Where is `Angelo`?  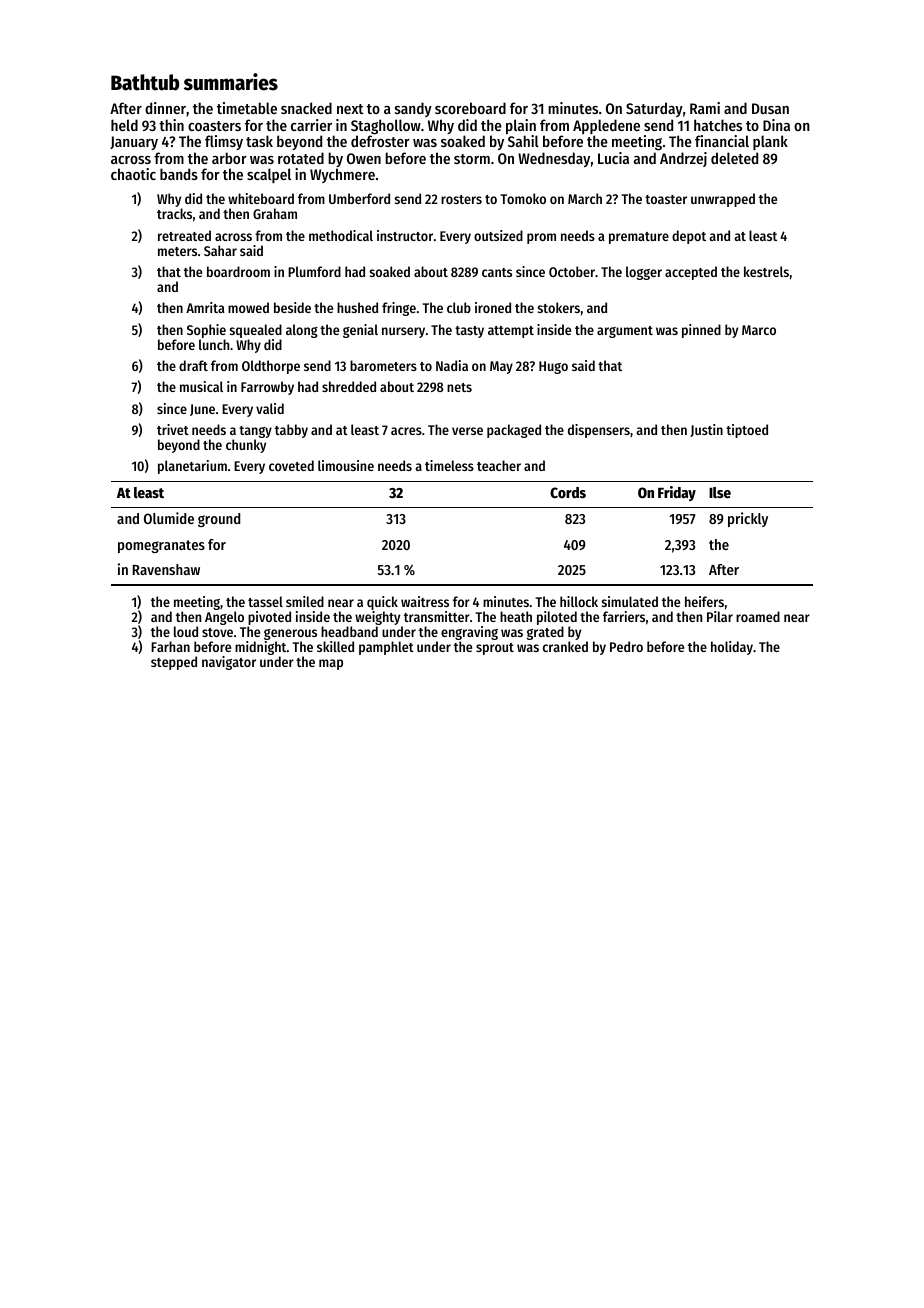 Angelo is located at coordinates (224, 618).
